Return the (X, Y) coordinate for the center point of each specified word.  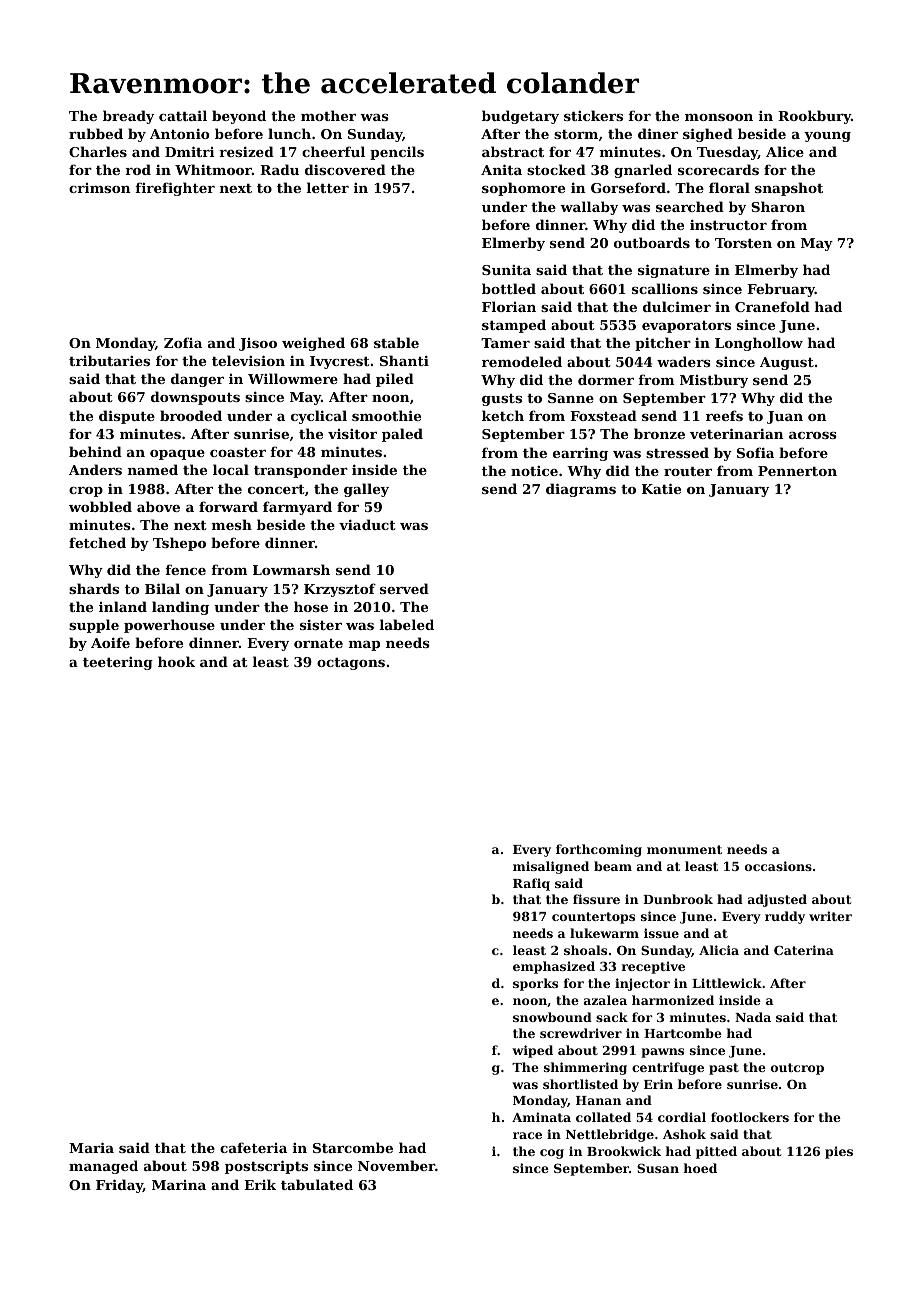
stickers (593, 115)
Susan (658, 1168)
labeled (407, 624)
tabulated (317, 1184)
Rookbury (814, 117)
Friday (119, 1186)
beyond (239, 117)
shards (94, 588)
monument (684, 849)
